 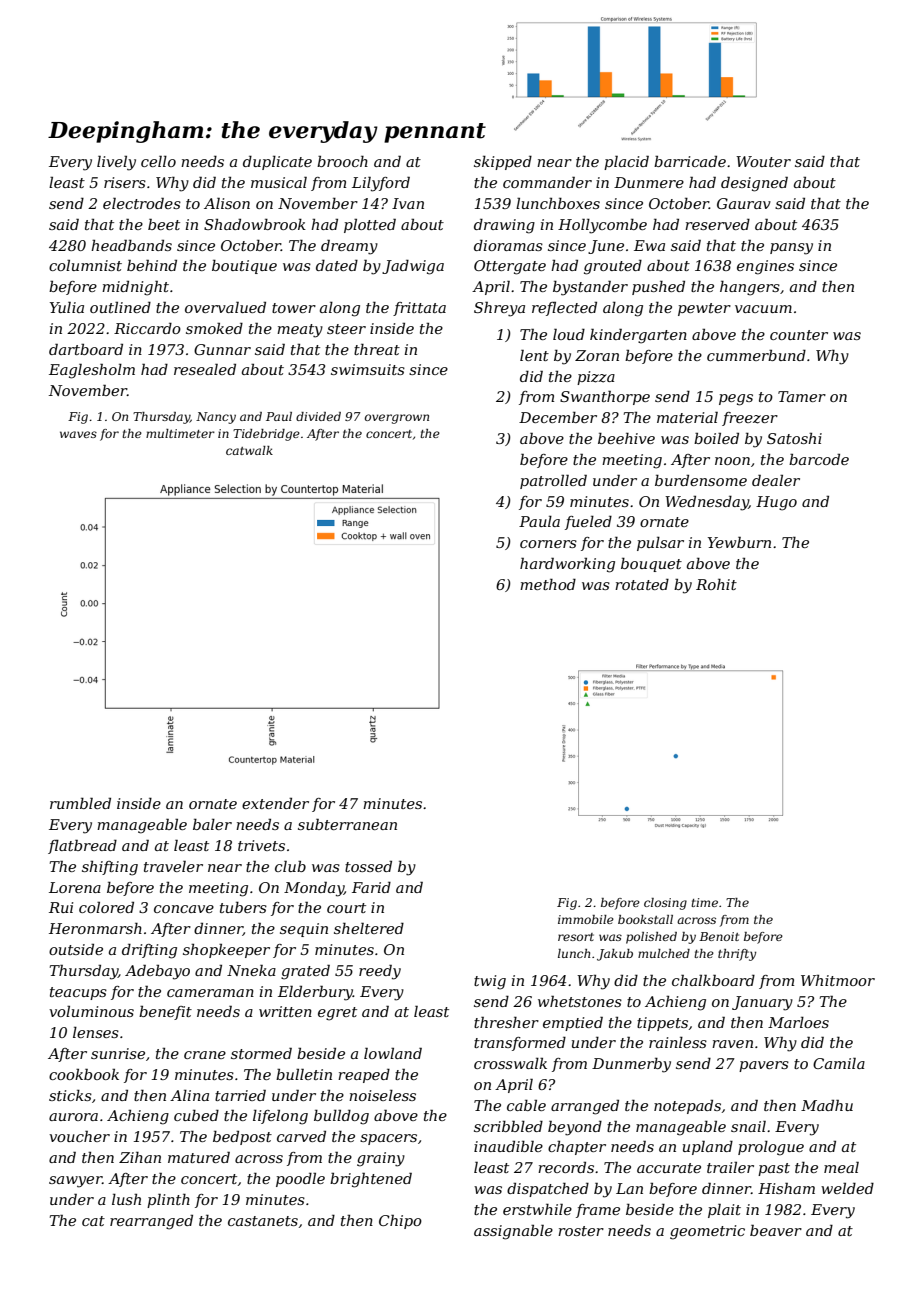 I want to click on subterranean, so click(x=347, y=824).
